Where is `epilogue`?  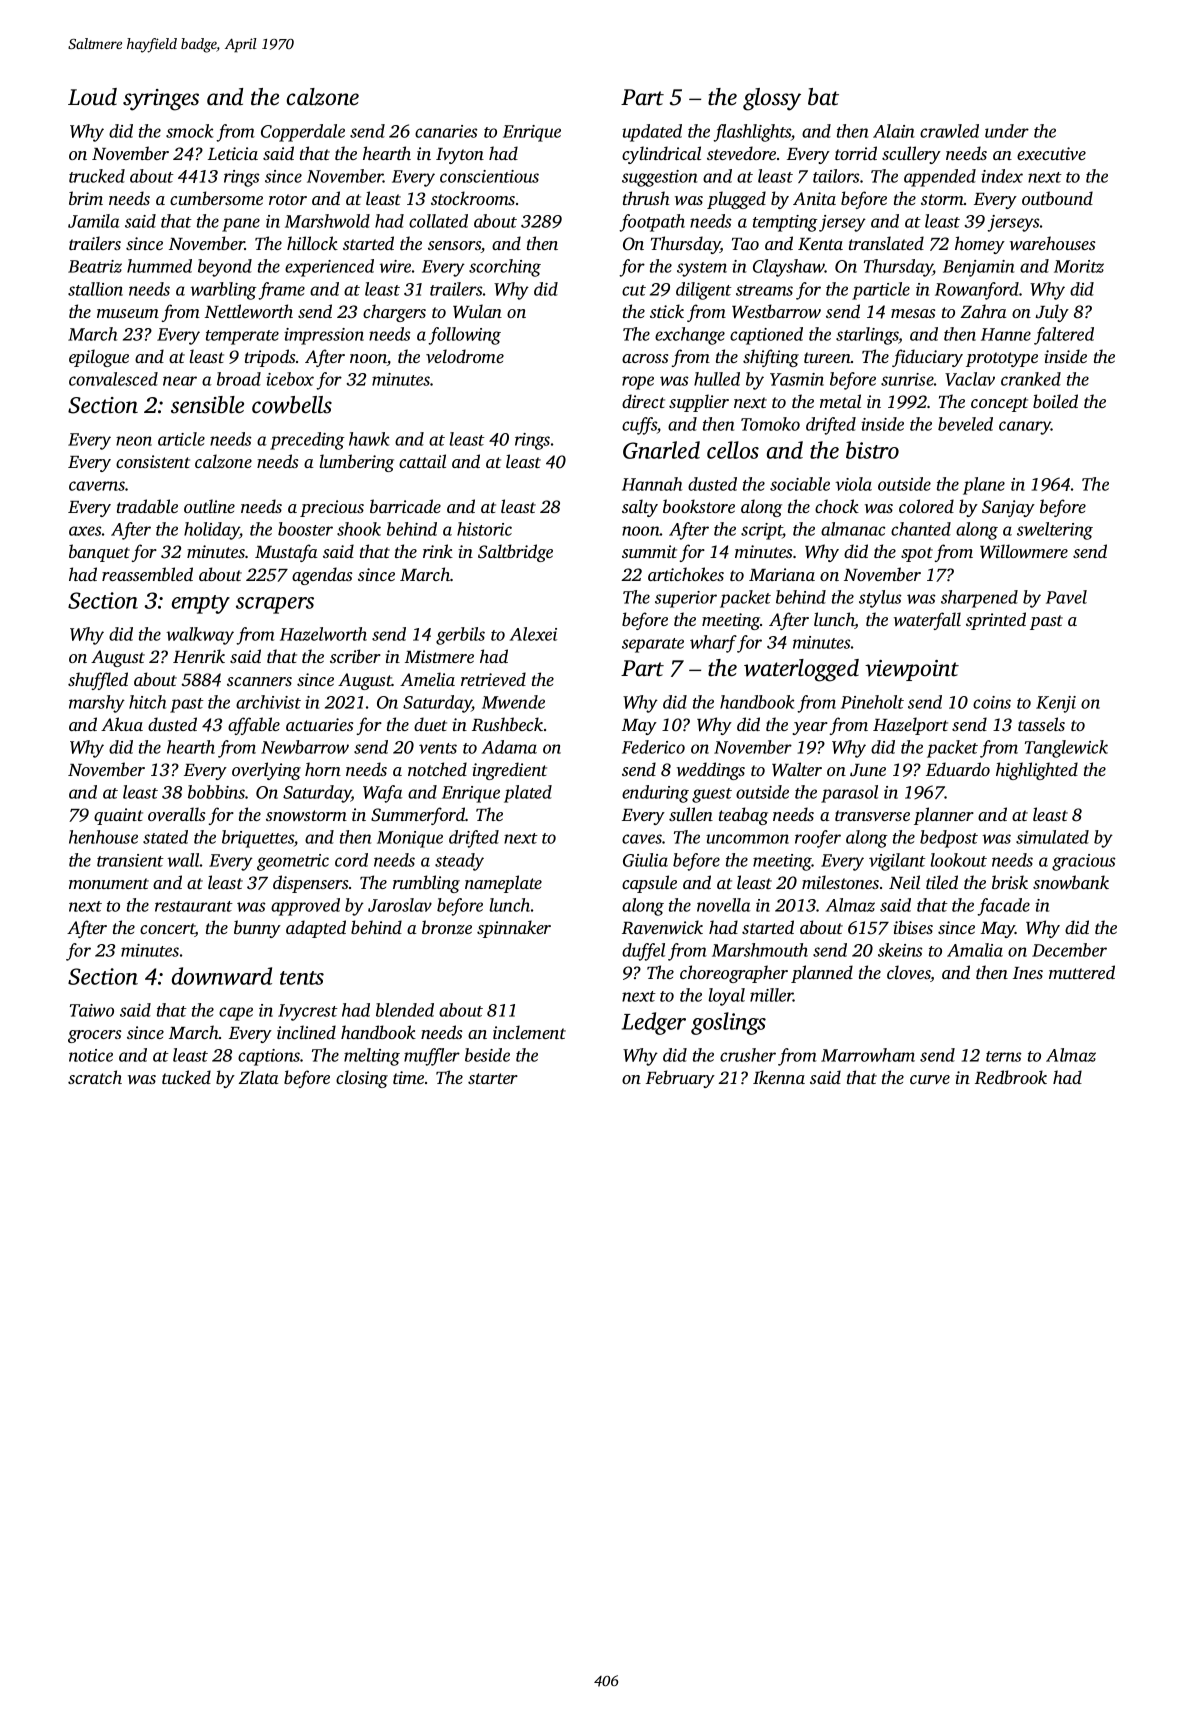 epilogue is located at coordinates (99, 358).
